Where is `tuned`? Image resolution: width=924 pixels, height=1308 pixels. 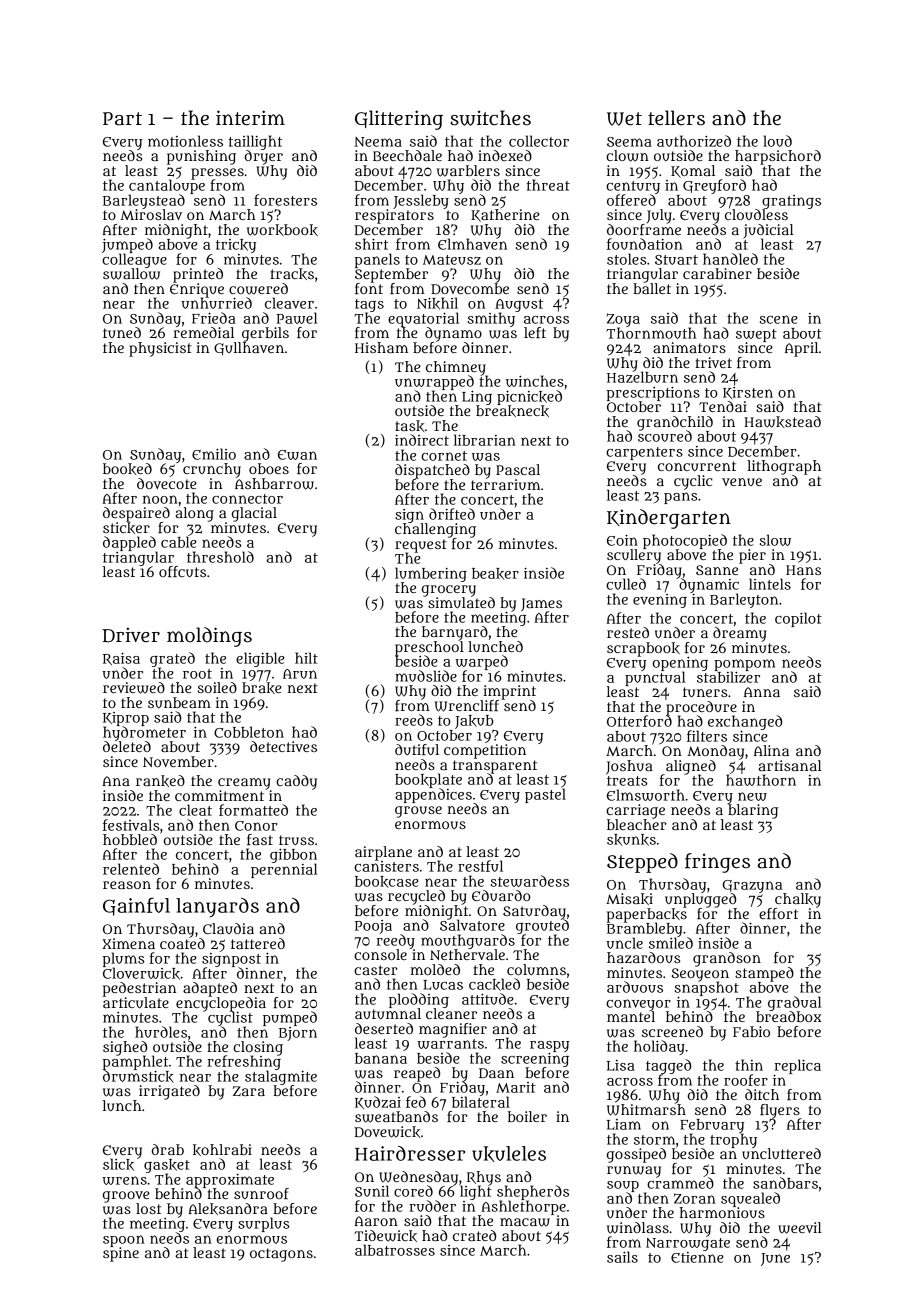
tuned is located at coordinates (122, 332).
